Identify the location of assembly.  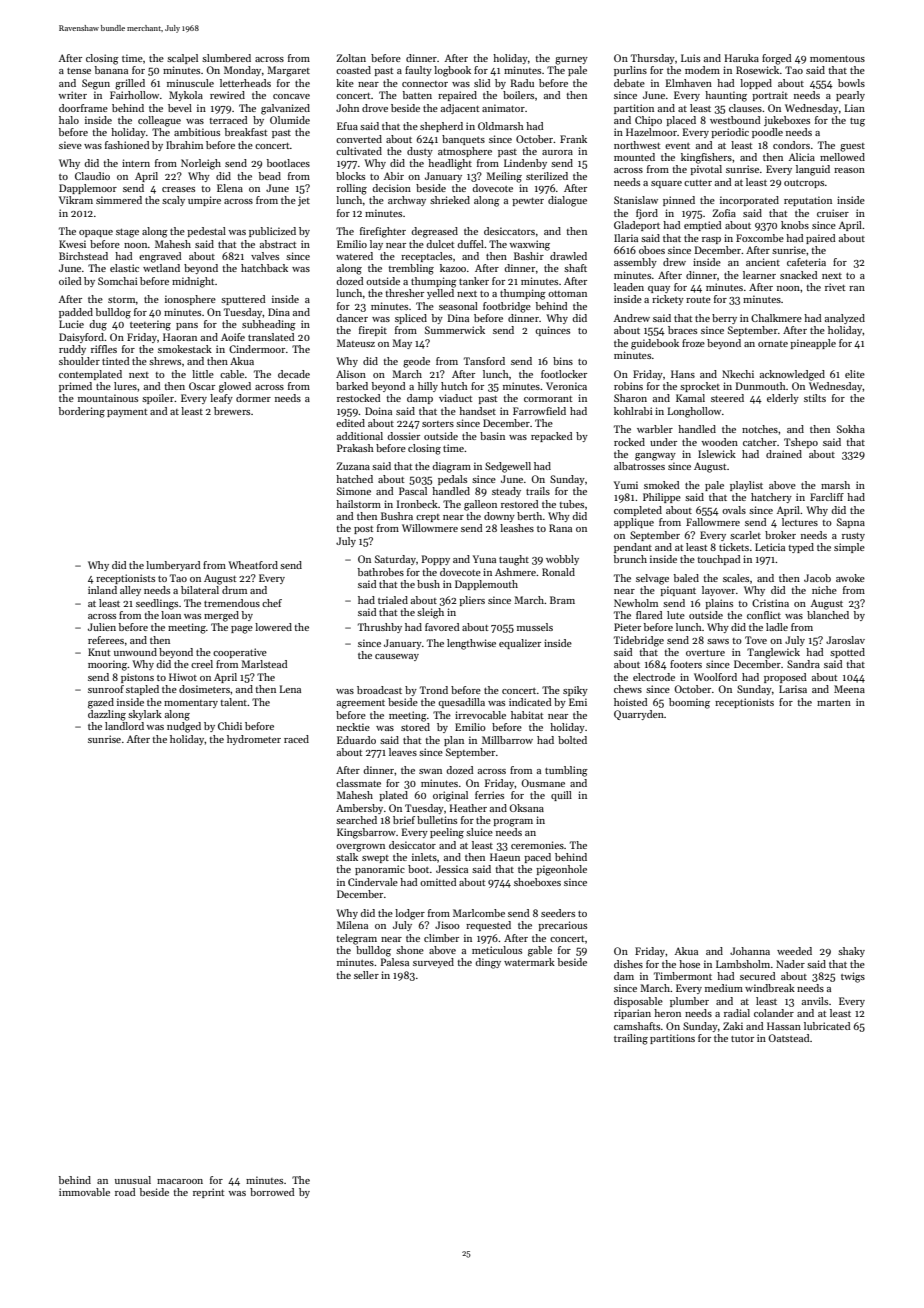
(635, 263).
